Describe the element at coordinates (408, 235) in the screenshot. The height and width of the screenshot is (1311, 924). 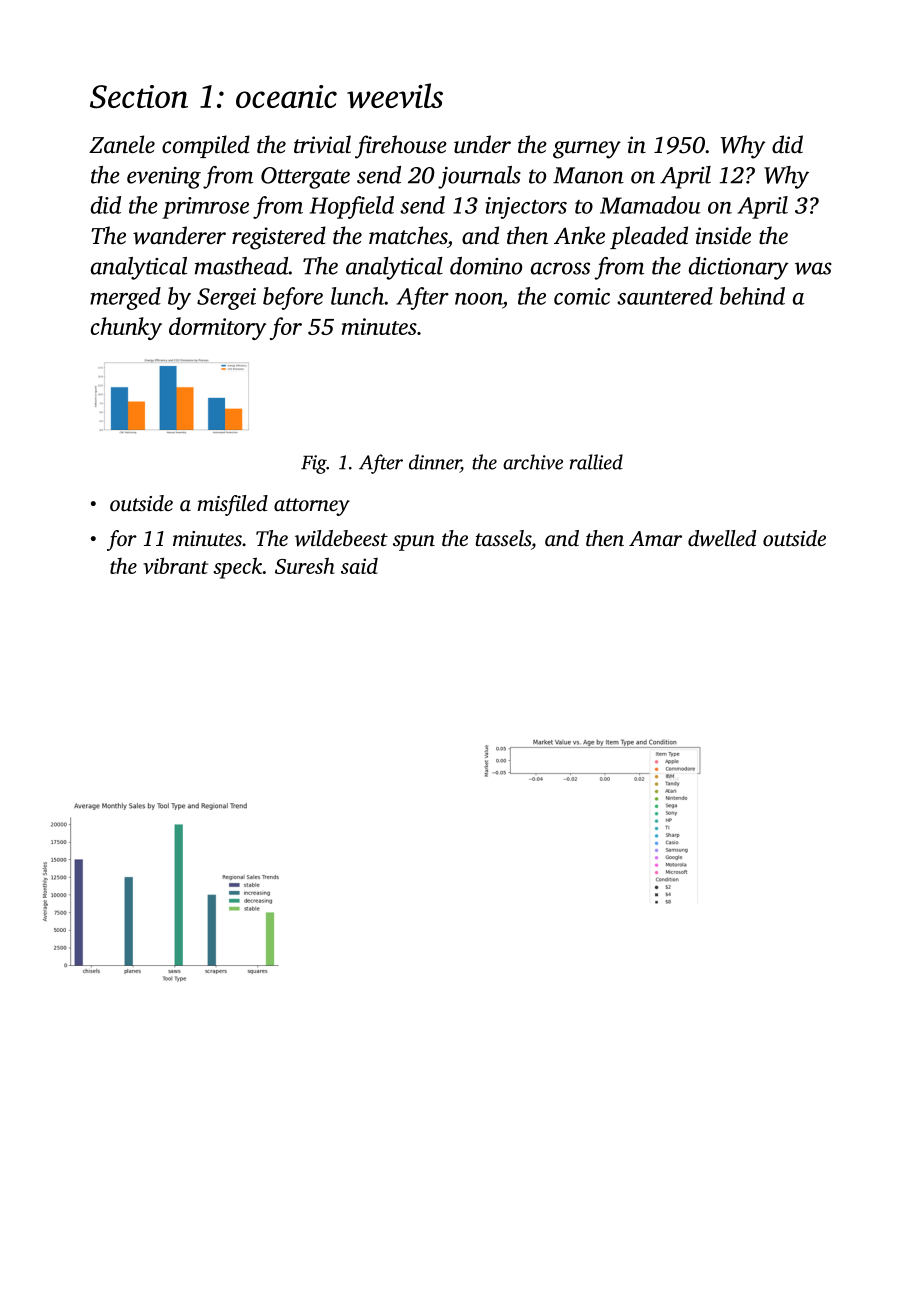
I see `matches` at that location.
